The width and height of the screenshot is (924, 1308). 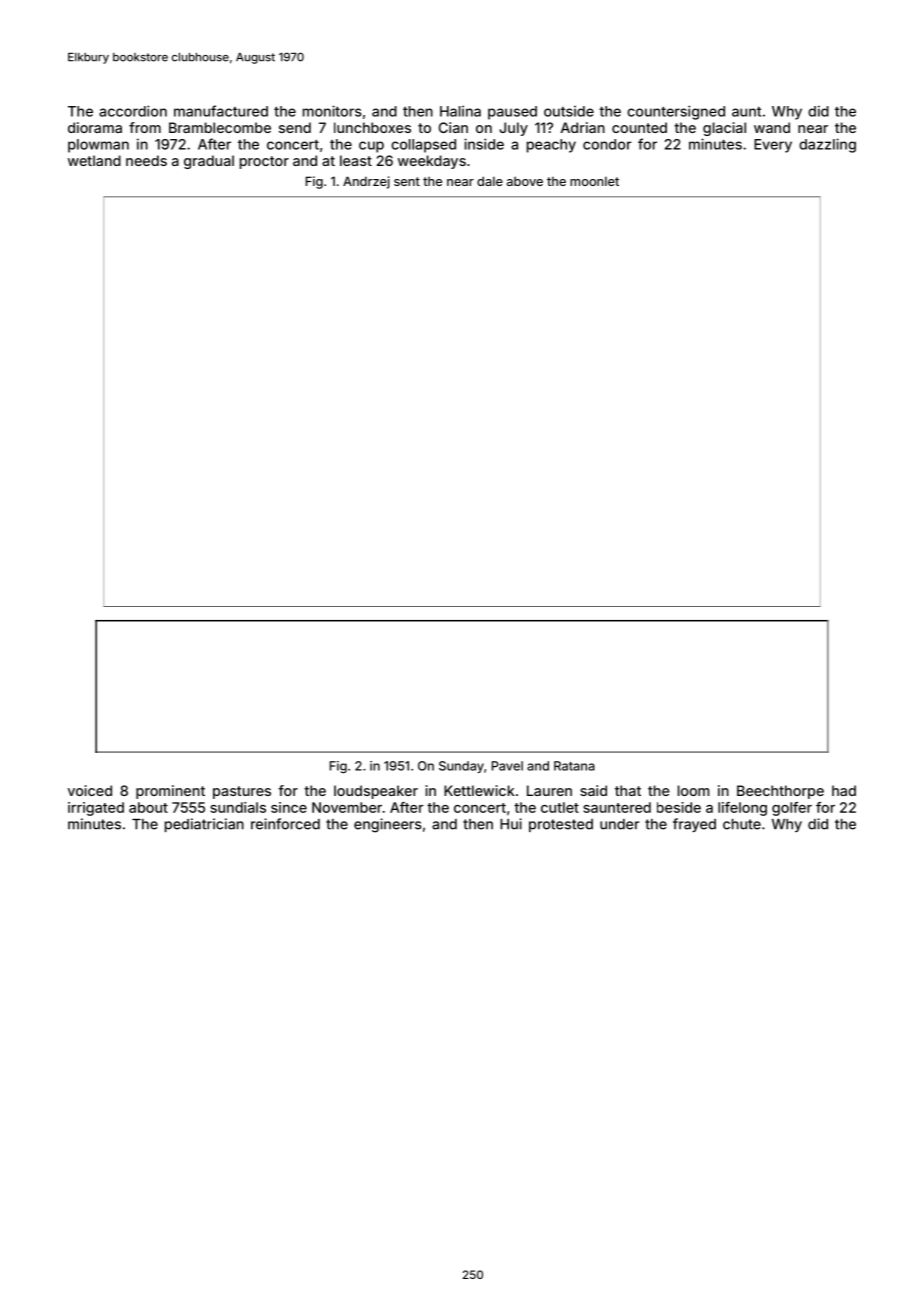 What do you see at coordinates (170, 792) in the screenshot?
I see `prominent` at bounding box center [170, 792].
